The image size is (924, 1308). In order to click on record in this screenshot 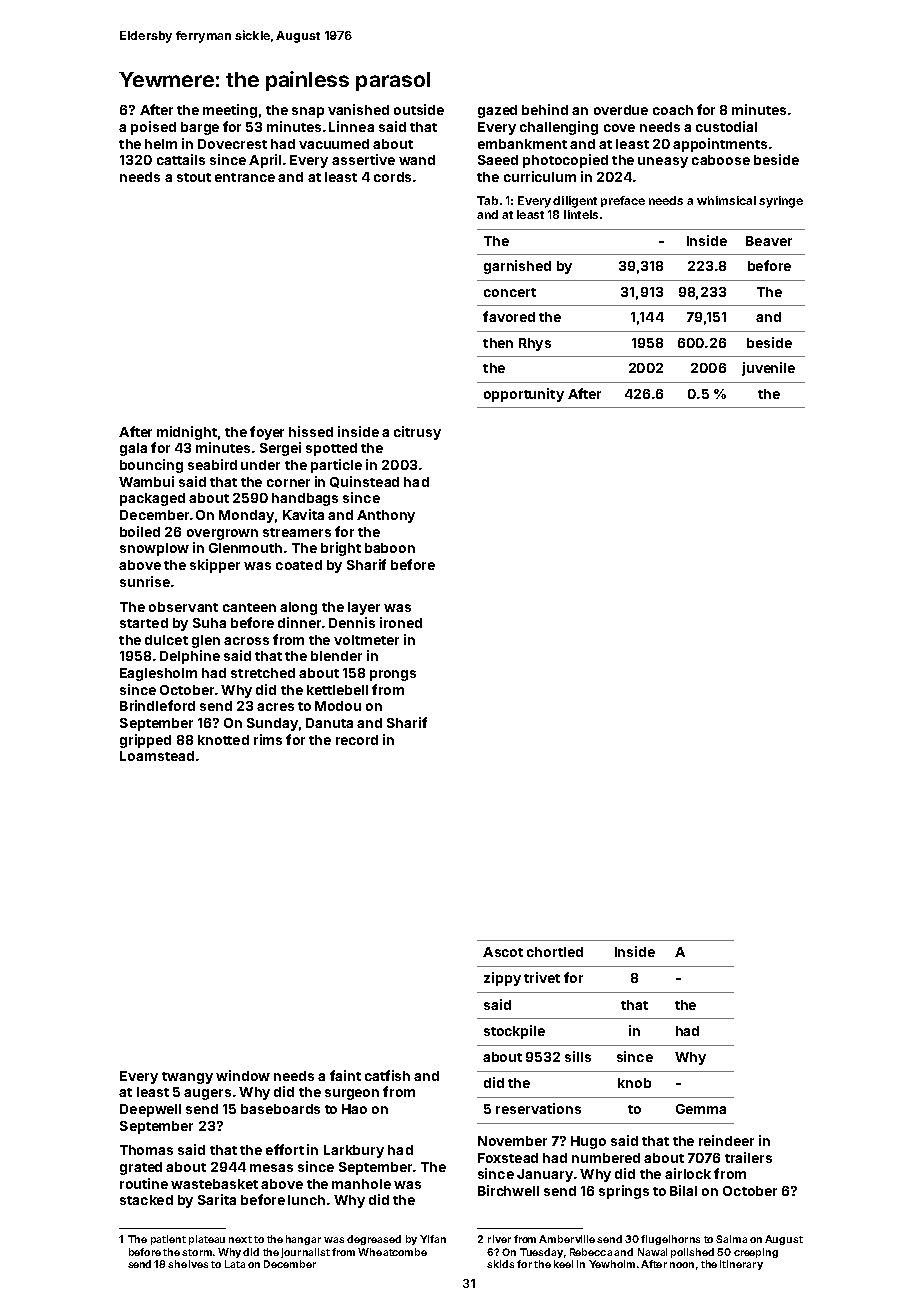, I will do `click(357, 740)`.
